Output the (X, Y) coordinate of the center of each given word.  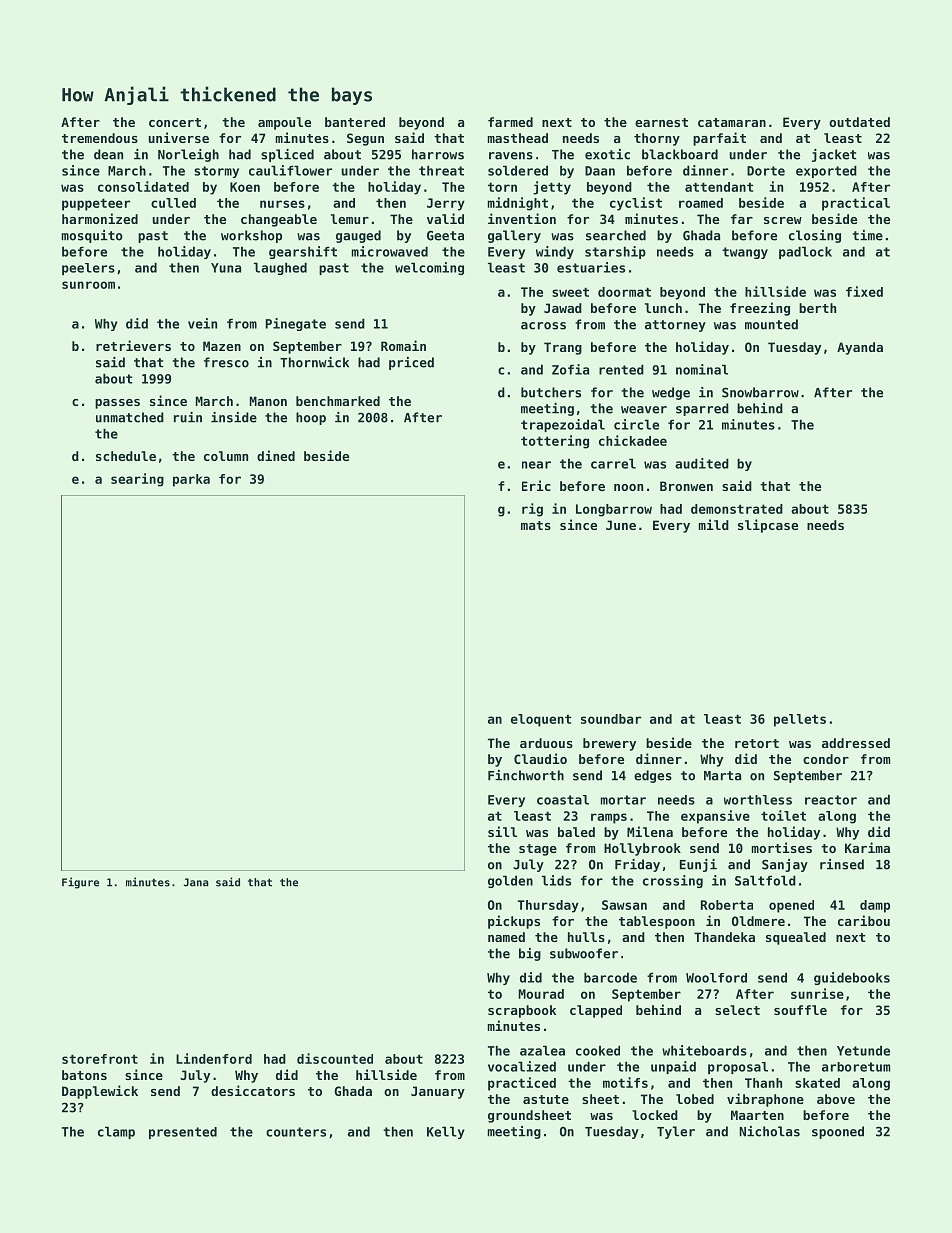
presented (183, 1133)
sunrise (817, 993)
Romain (403, 345)
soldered (518, 170)
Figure (80, 883)
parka (191, 480)
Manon (268, 401)
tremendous (100, 138)
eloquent (541, 720)
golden (510, 881)
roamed (701, 203)
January (438, 1092)
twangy (745, 253)
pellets (800, 720)
